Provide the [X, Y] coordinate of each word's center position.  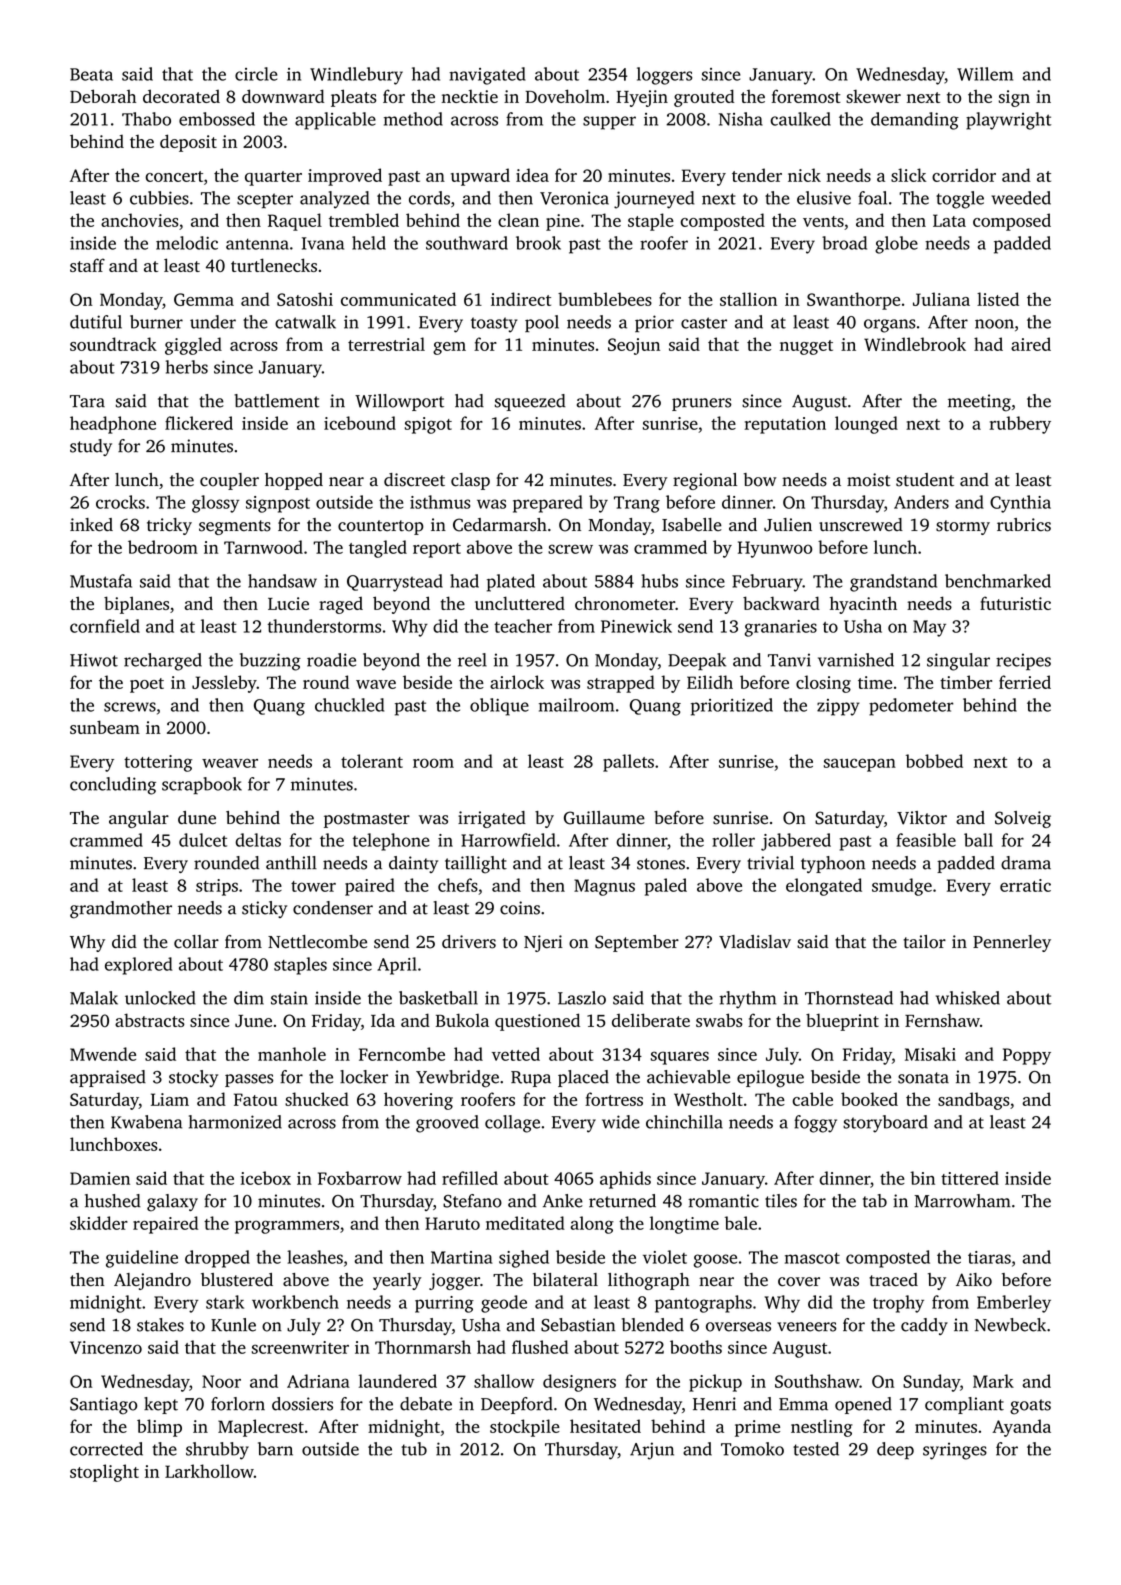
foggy [815, 1124]
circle [256, 74]
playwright [1008, 121]
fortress [614, 1099]
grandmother [121, 910]
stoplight [104, 1473]
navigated [487, 76]
